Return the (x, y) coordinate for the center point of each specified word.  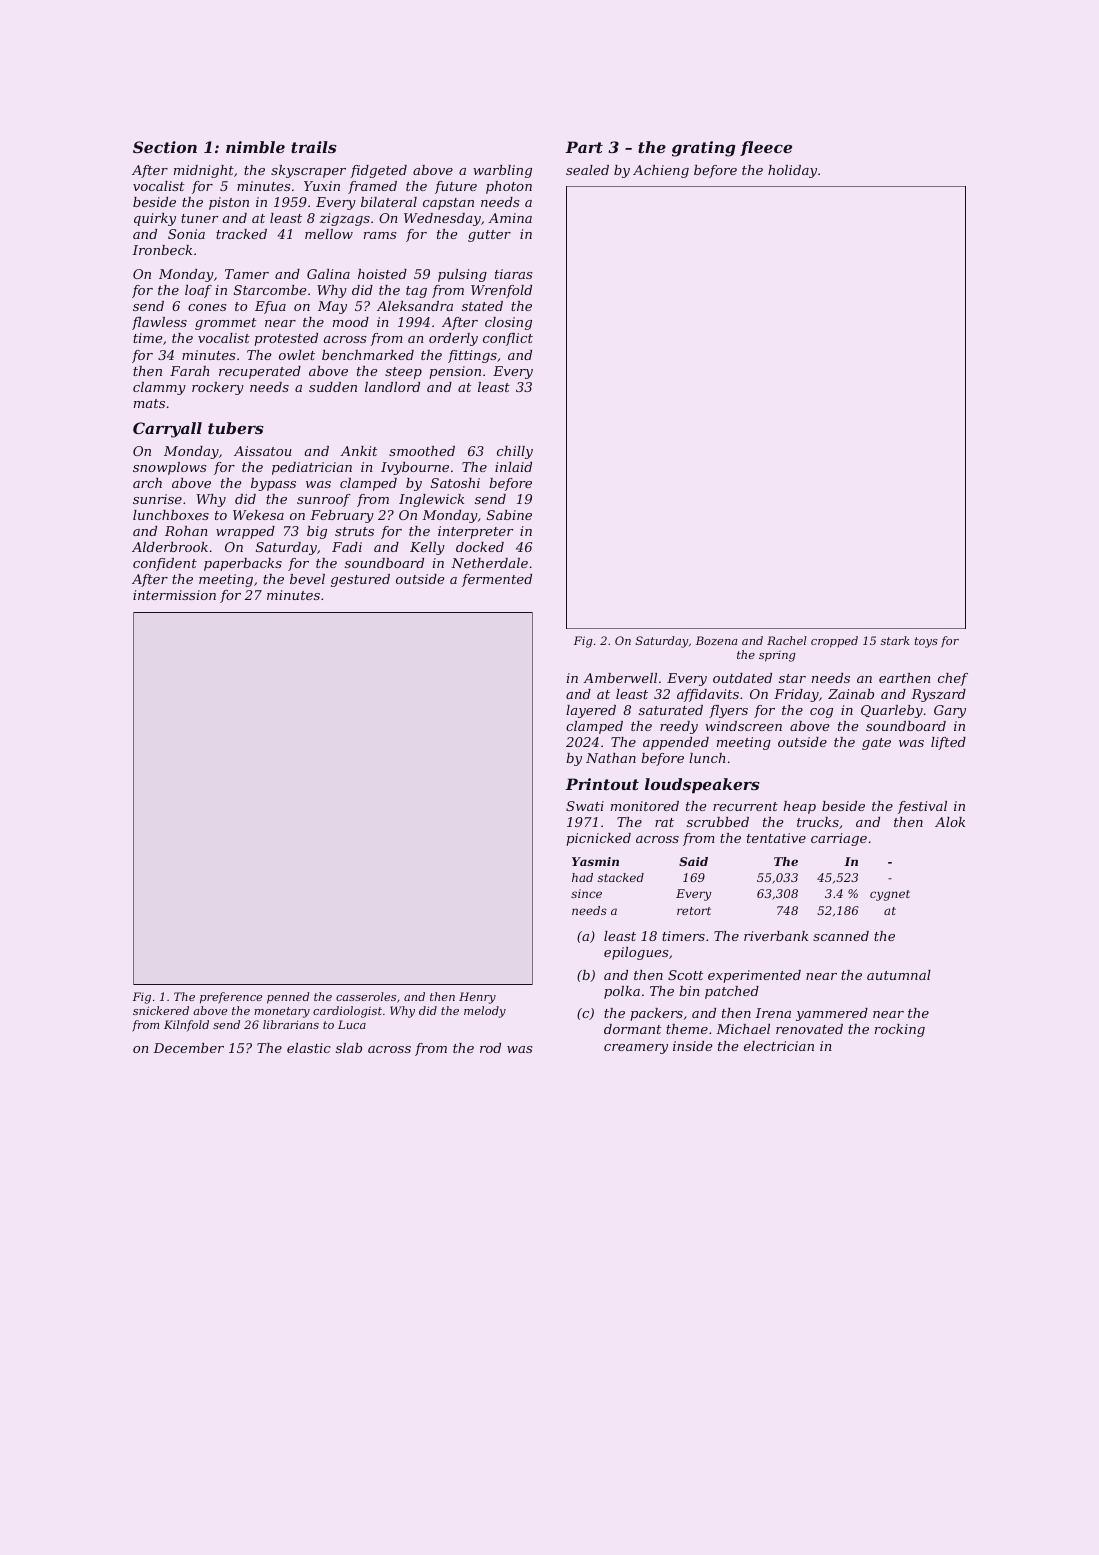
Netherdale (489, 563)
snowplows (169, 468)
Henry (477, 998)
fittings (472, 356)
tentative (776, 838)
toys (926, 642)
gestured (360, 580)
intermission (174, 595)
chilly (515, 452)
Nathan (611, 758)
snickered (161, 1010)
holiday (792, 171)
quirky (155, 219)
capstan (448, 204)
